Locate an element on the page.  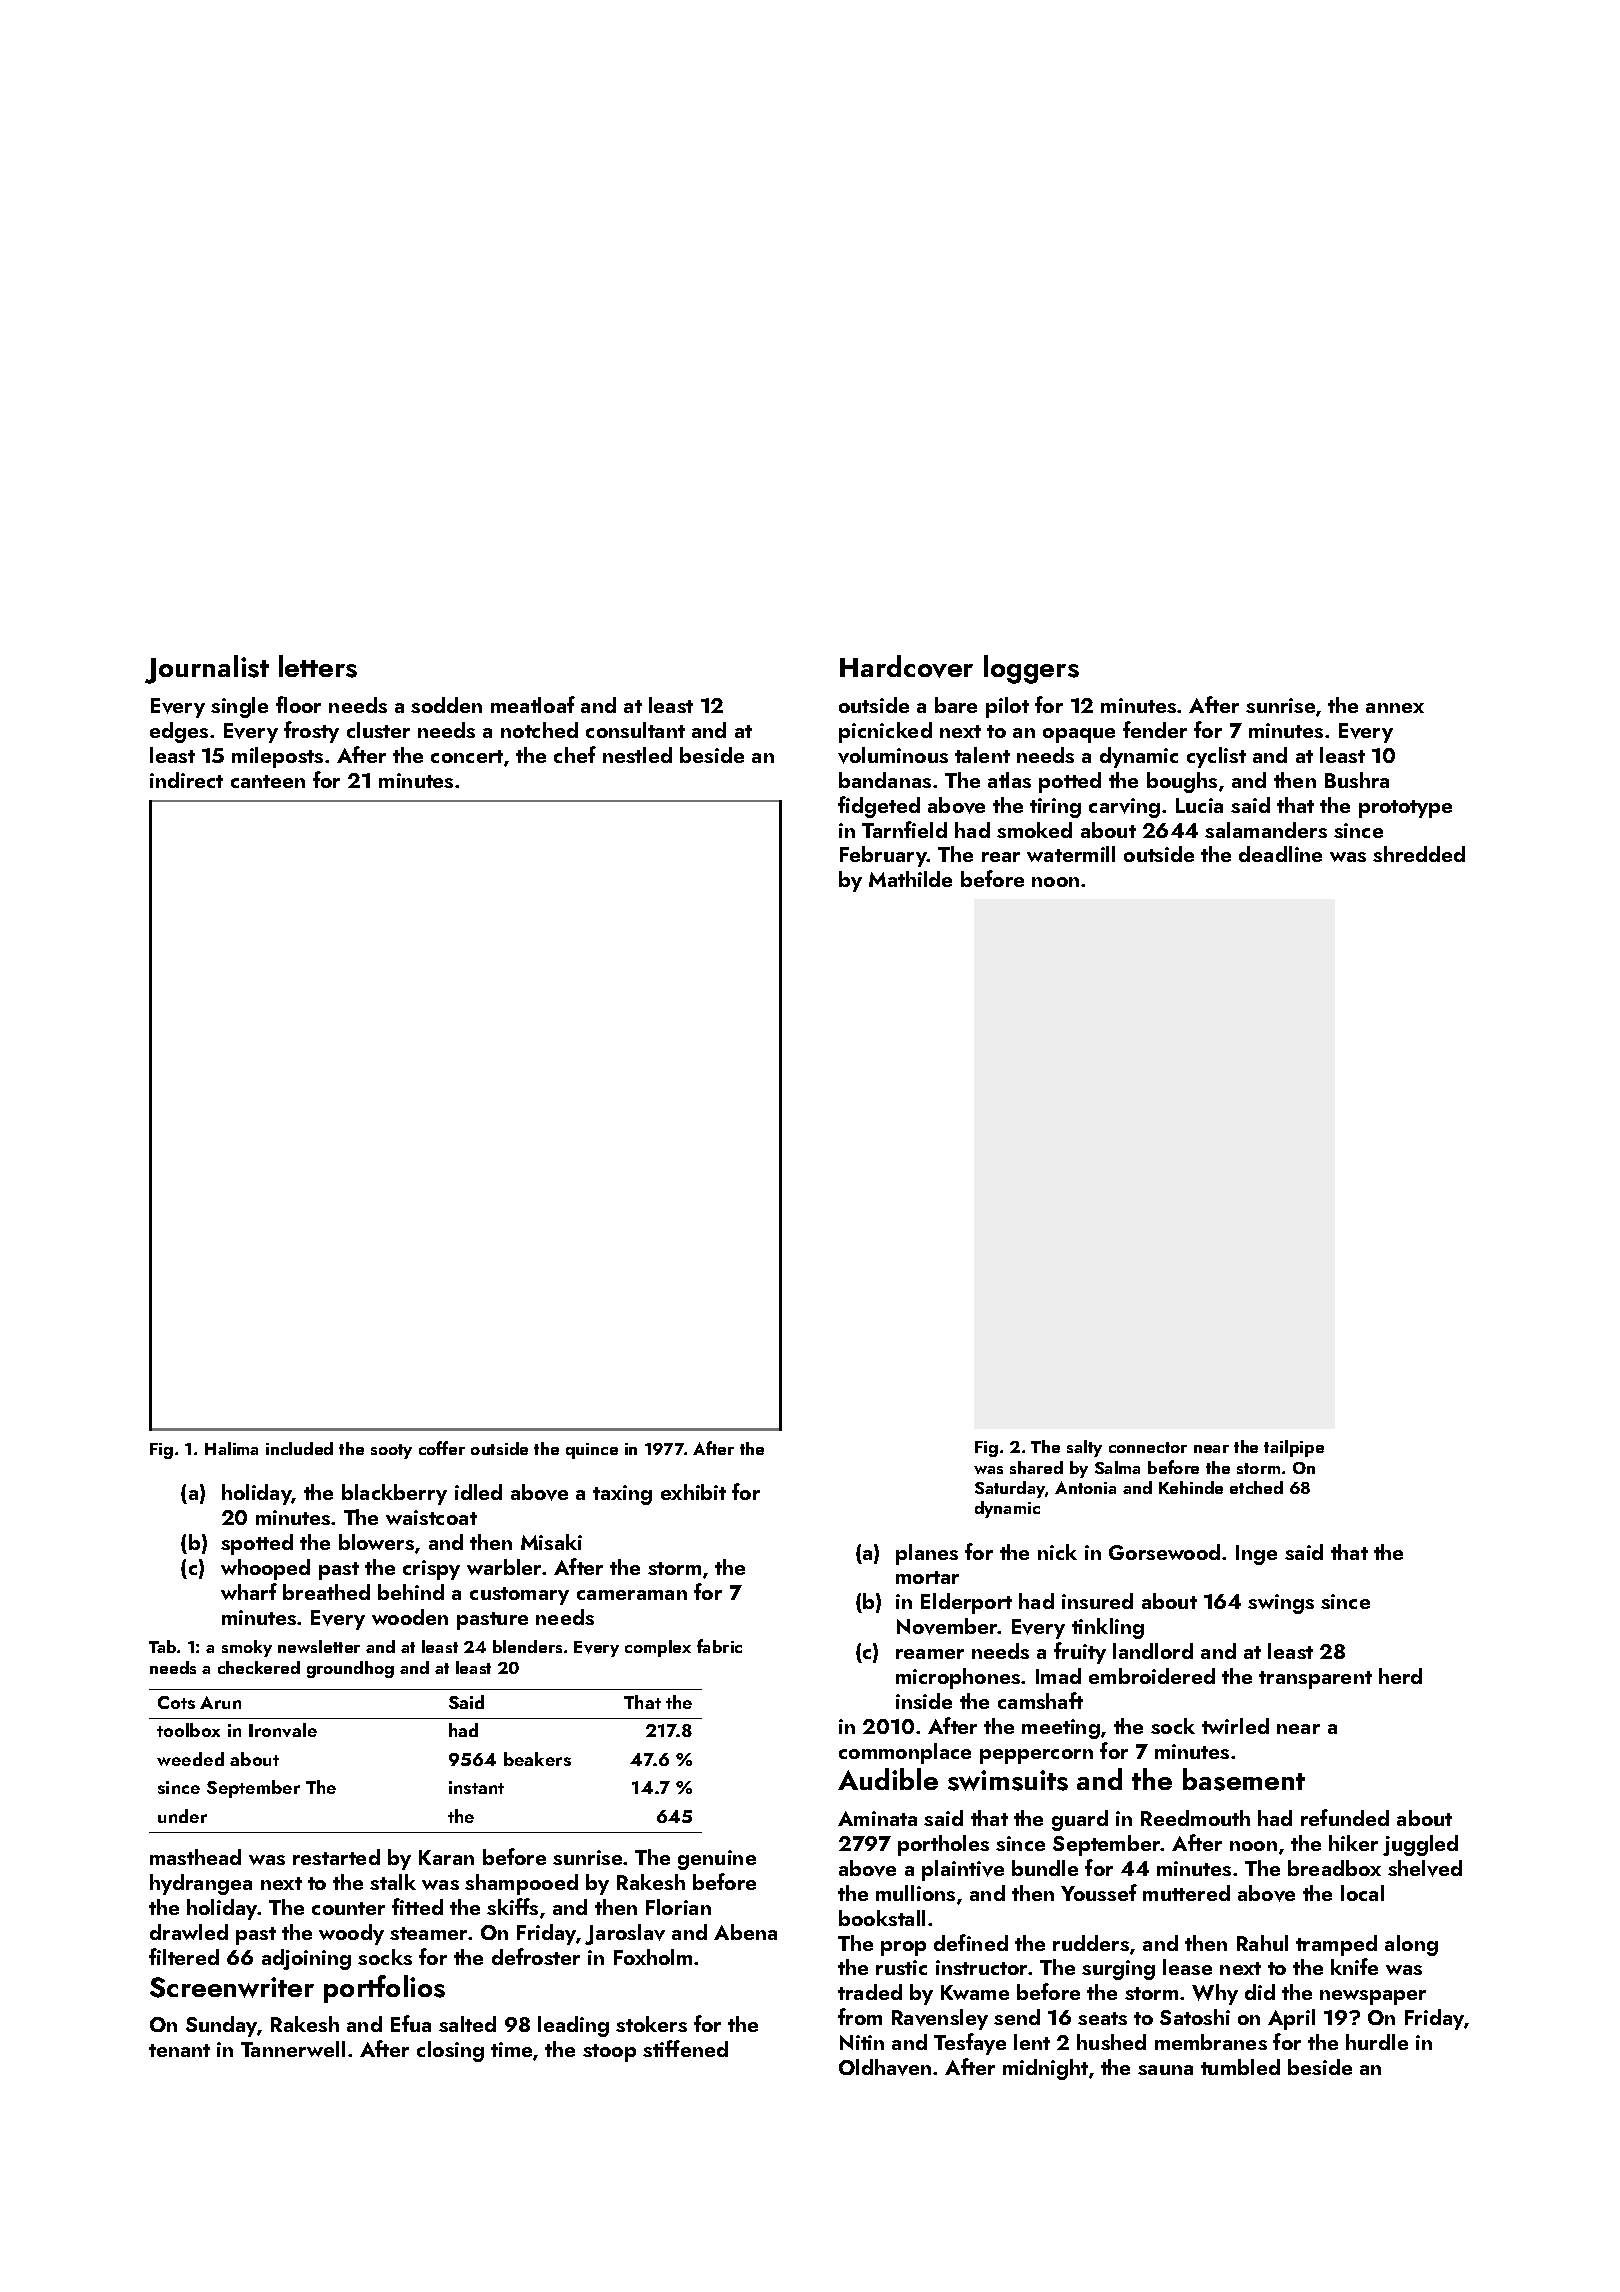
included is located at coordinates (299, 1448).
